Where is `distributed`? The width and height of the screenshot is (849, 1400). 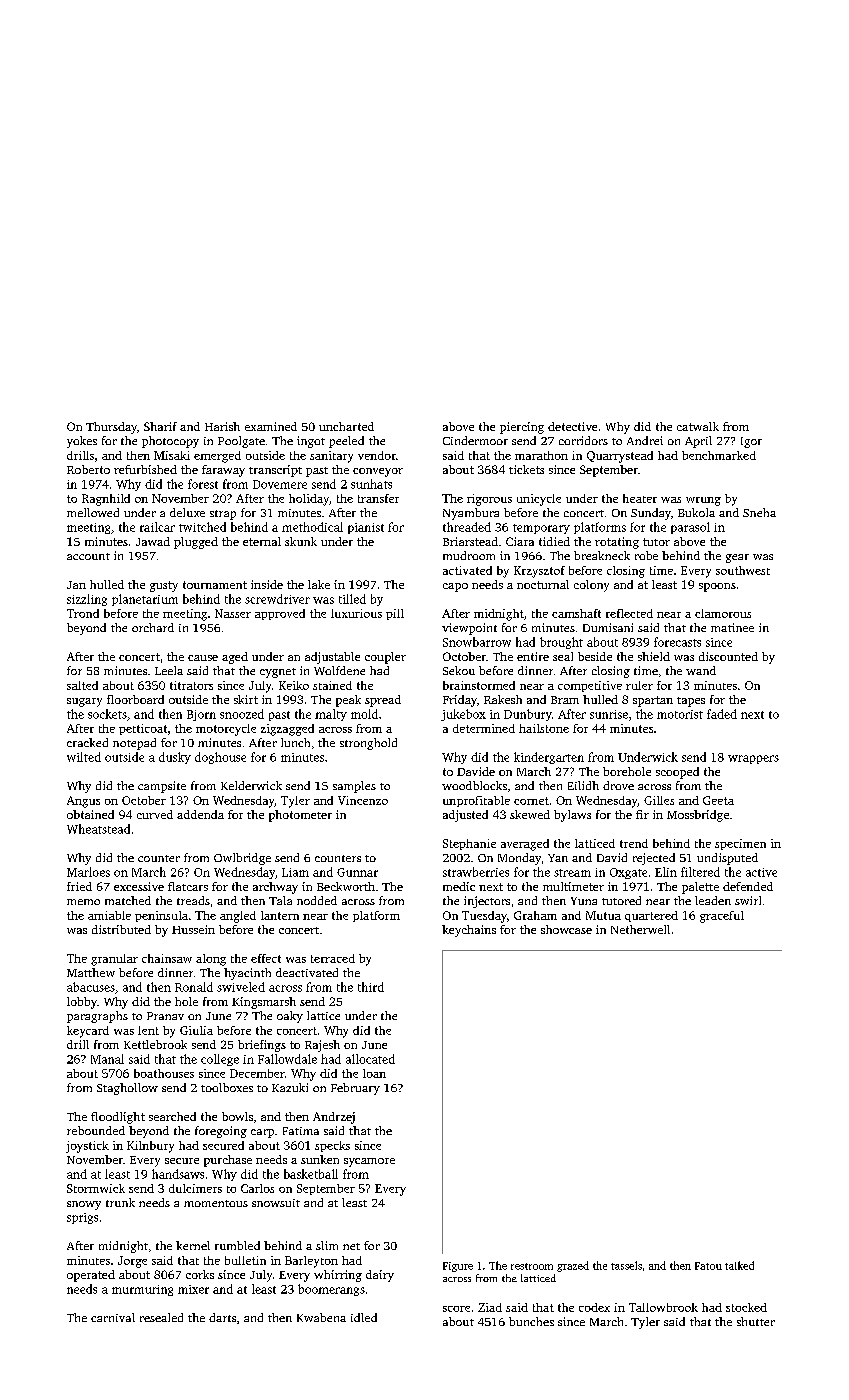 distributed is located at coordinates (121, 929).
